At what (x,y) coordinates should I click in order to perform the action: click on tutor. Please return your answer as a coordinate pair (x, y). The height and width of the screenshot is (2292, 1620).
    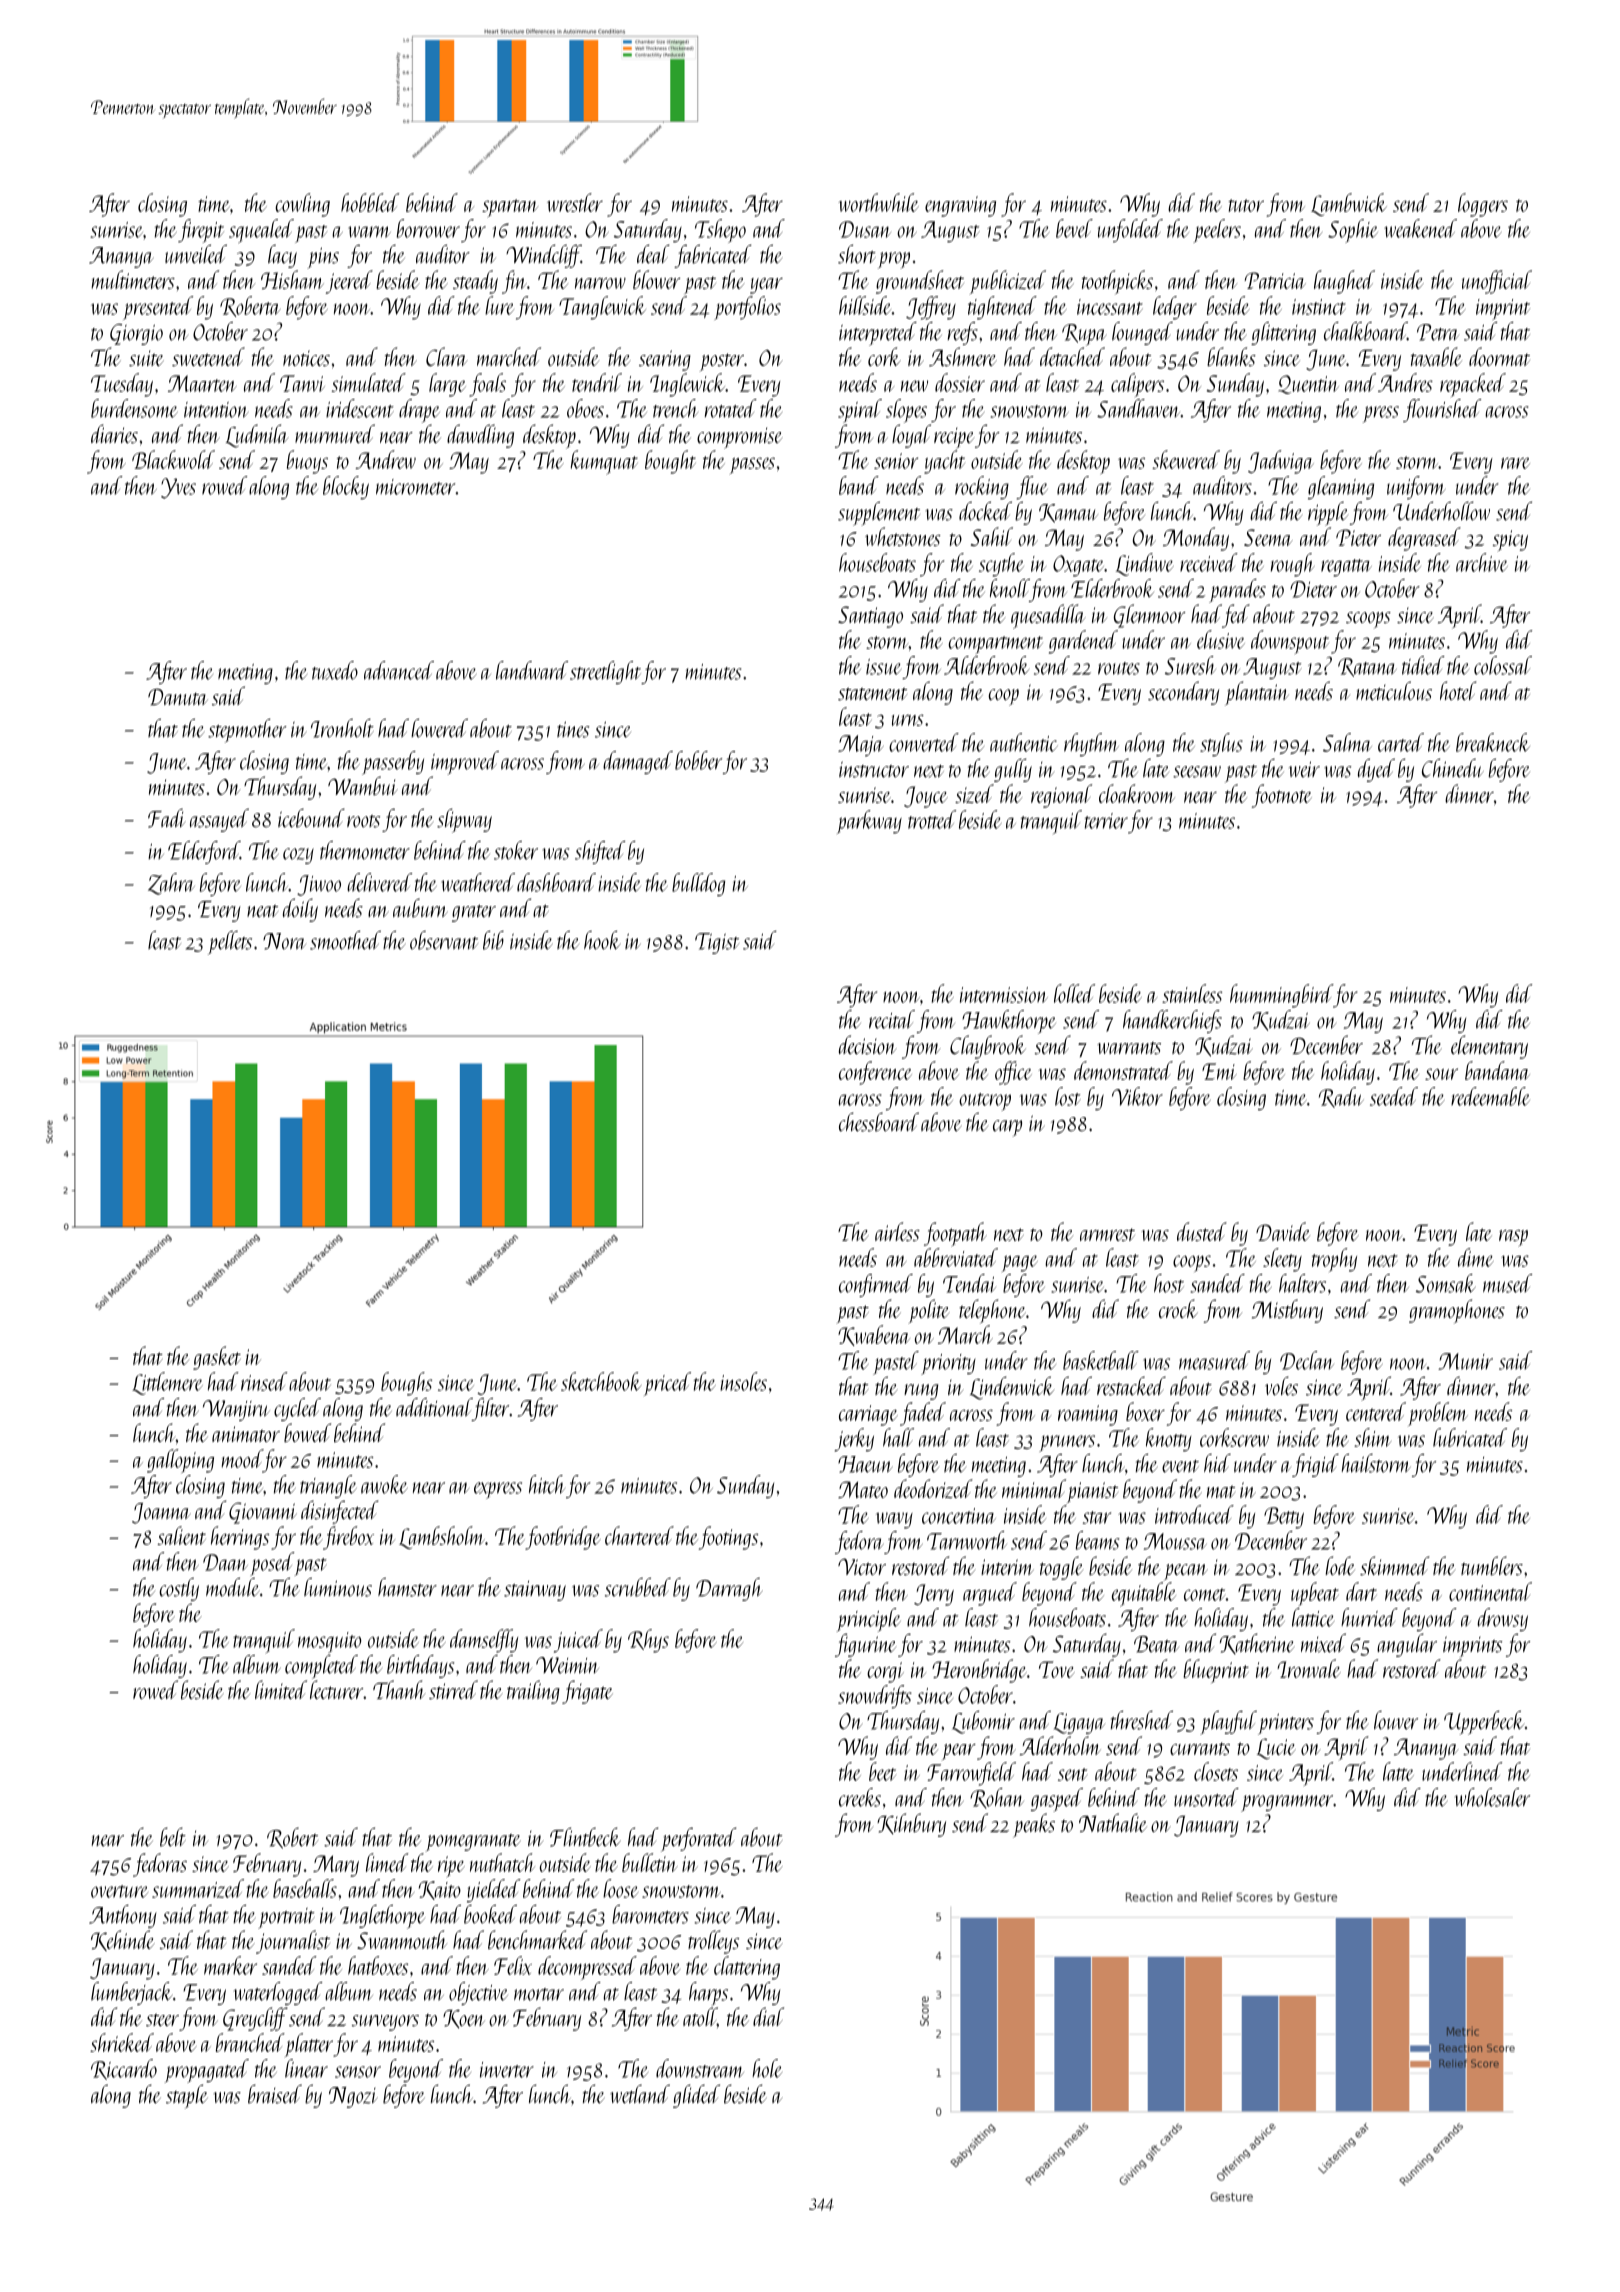
    Looking at the image, I should click on (1246, 205).
